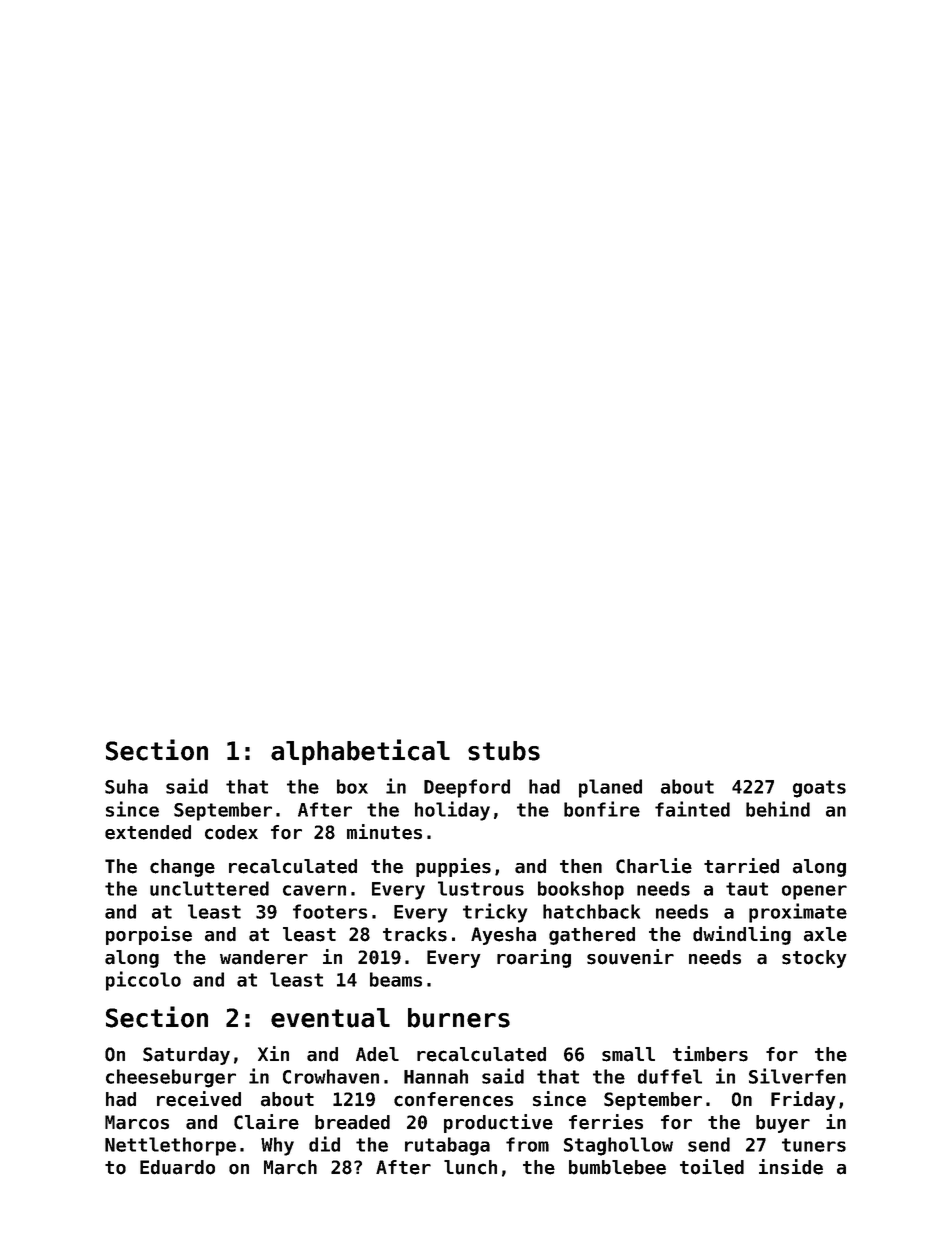  I want to click on souvenir, so click(630, 957).
